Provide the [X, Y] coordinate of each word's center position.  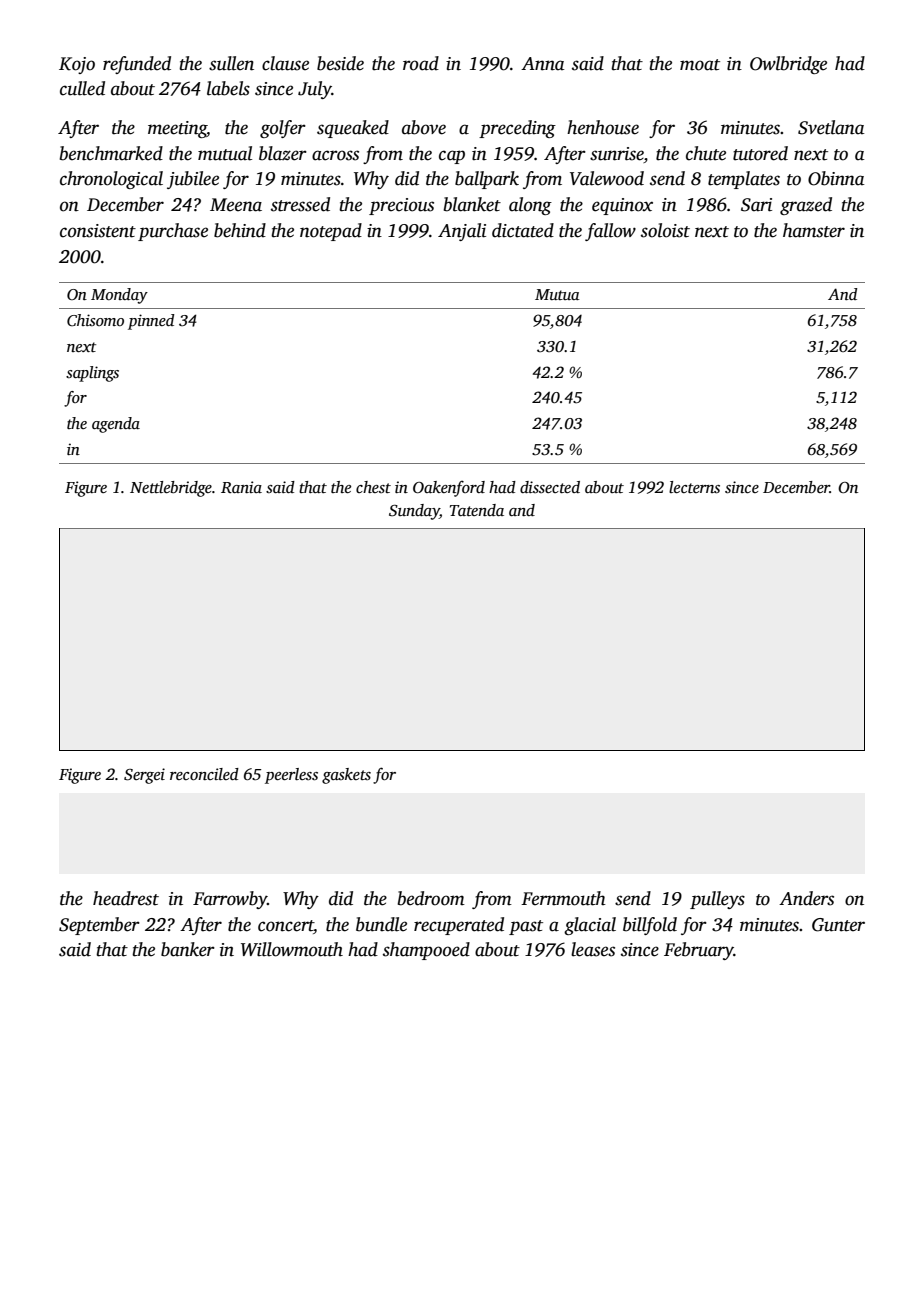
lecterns [694, 487]
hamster [814, 230]
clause [285, 63]
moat [700, 65]
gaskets [346, 776]
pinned [151, 322]
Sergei [144, 776]
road [421, 63]
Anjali [462, 232]
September [99, 926]
